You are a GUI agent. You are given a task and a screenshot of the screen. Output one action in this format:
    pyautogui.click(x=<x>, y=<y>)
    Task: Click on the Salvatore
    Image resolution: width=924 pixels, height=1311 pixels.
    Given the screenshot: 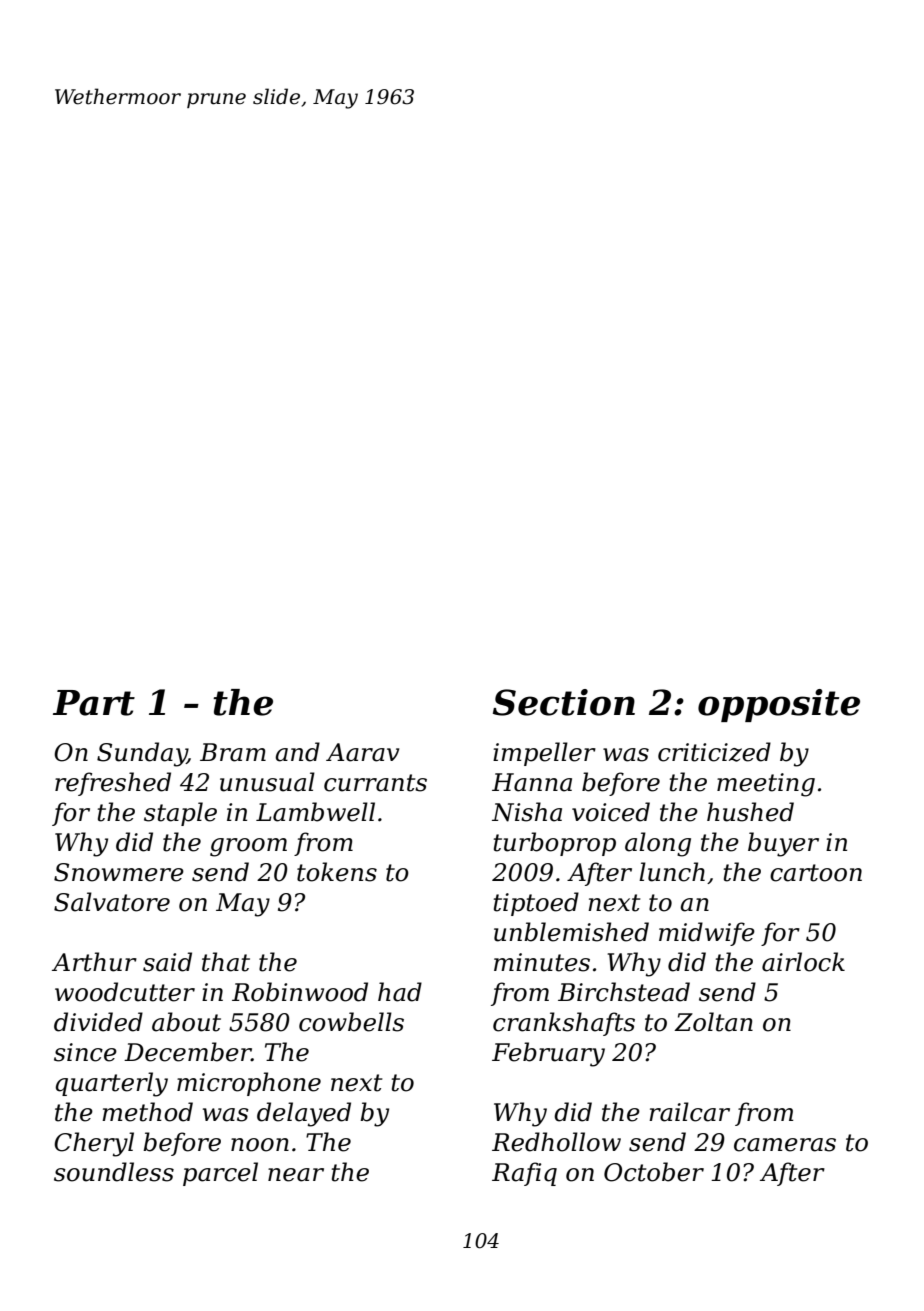 What is the action you would take?
    pyautogui.click(x=112, y=902)
